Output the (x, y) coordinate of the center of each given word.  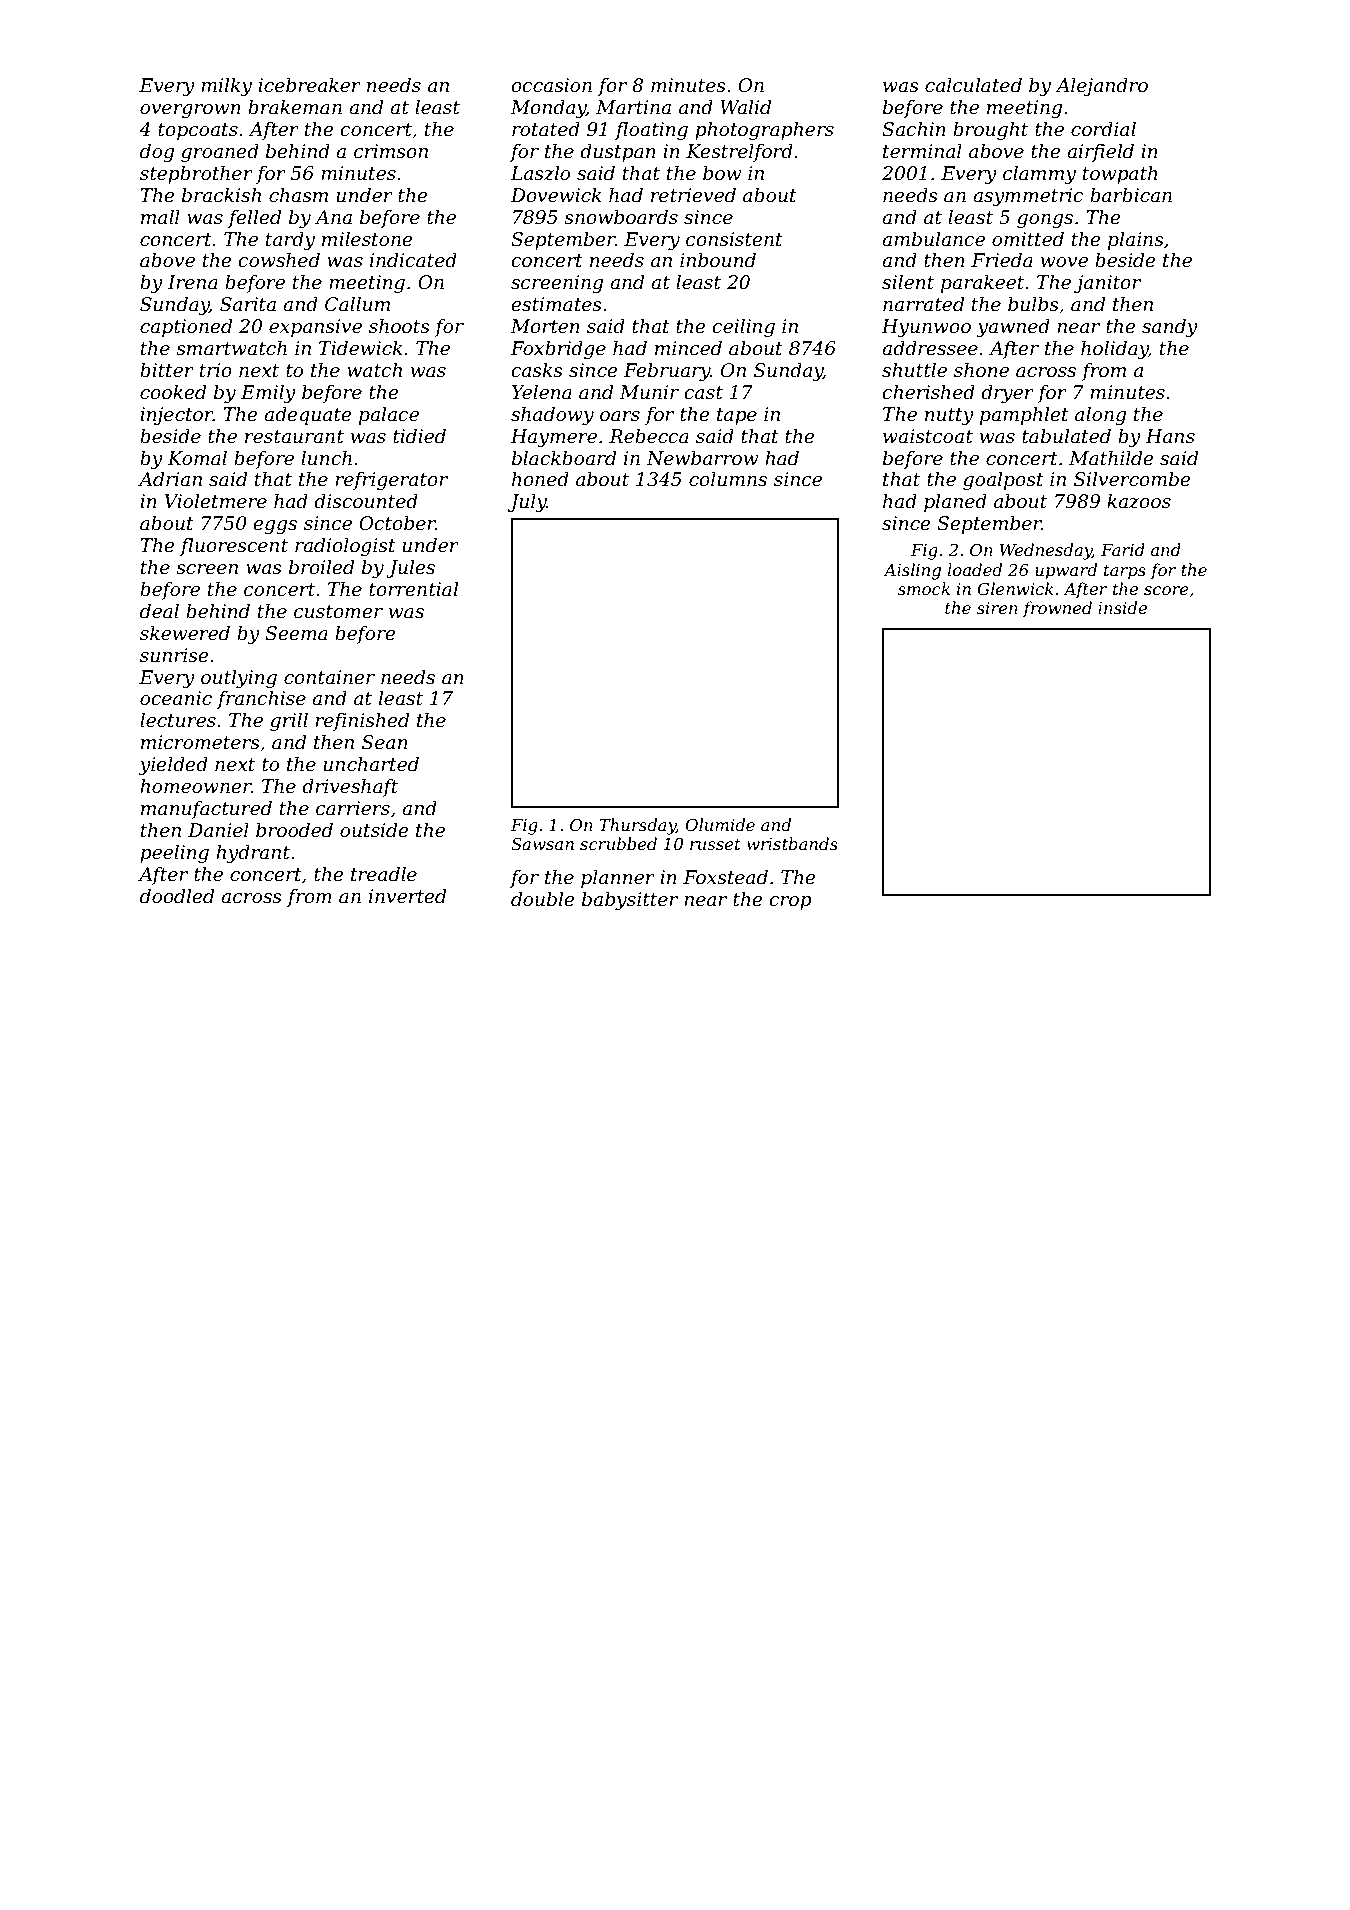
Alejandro (1101, 86)
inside (1122, 607)
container (329, 677)
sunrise (174, 655)
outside (374, 830)
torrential (413, 589)
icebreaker (309, 85)
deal (159, 611)
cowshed (279, 260)
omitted (1028, 239)
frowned (1057, 609)
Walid (746, 107)
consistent (734, 239)
